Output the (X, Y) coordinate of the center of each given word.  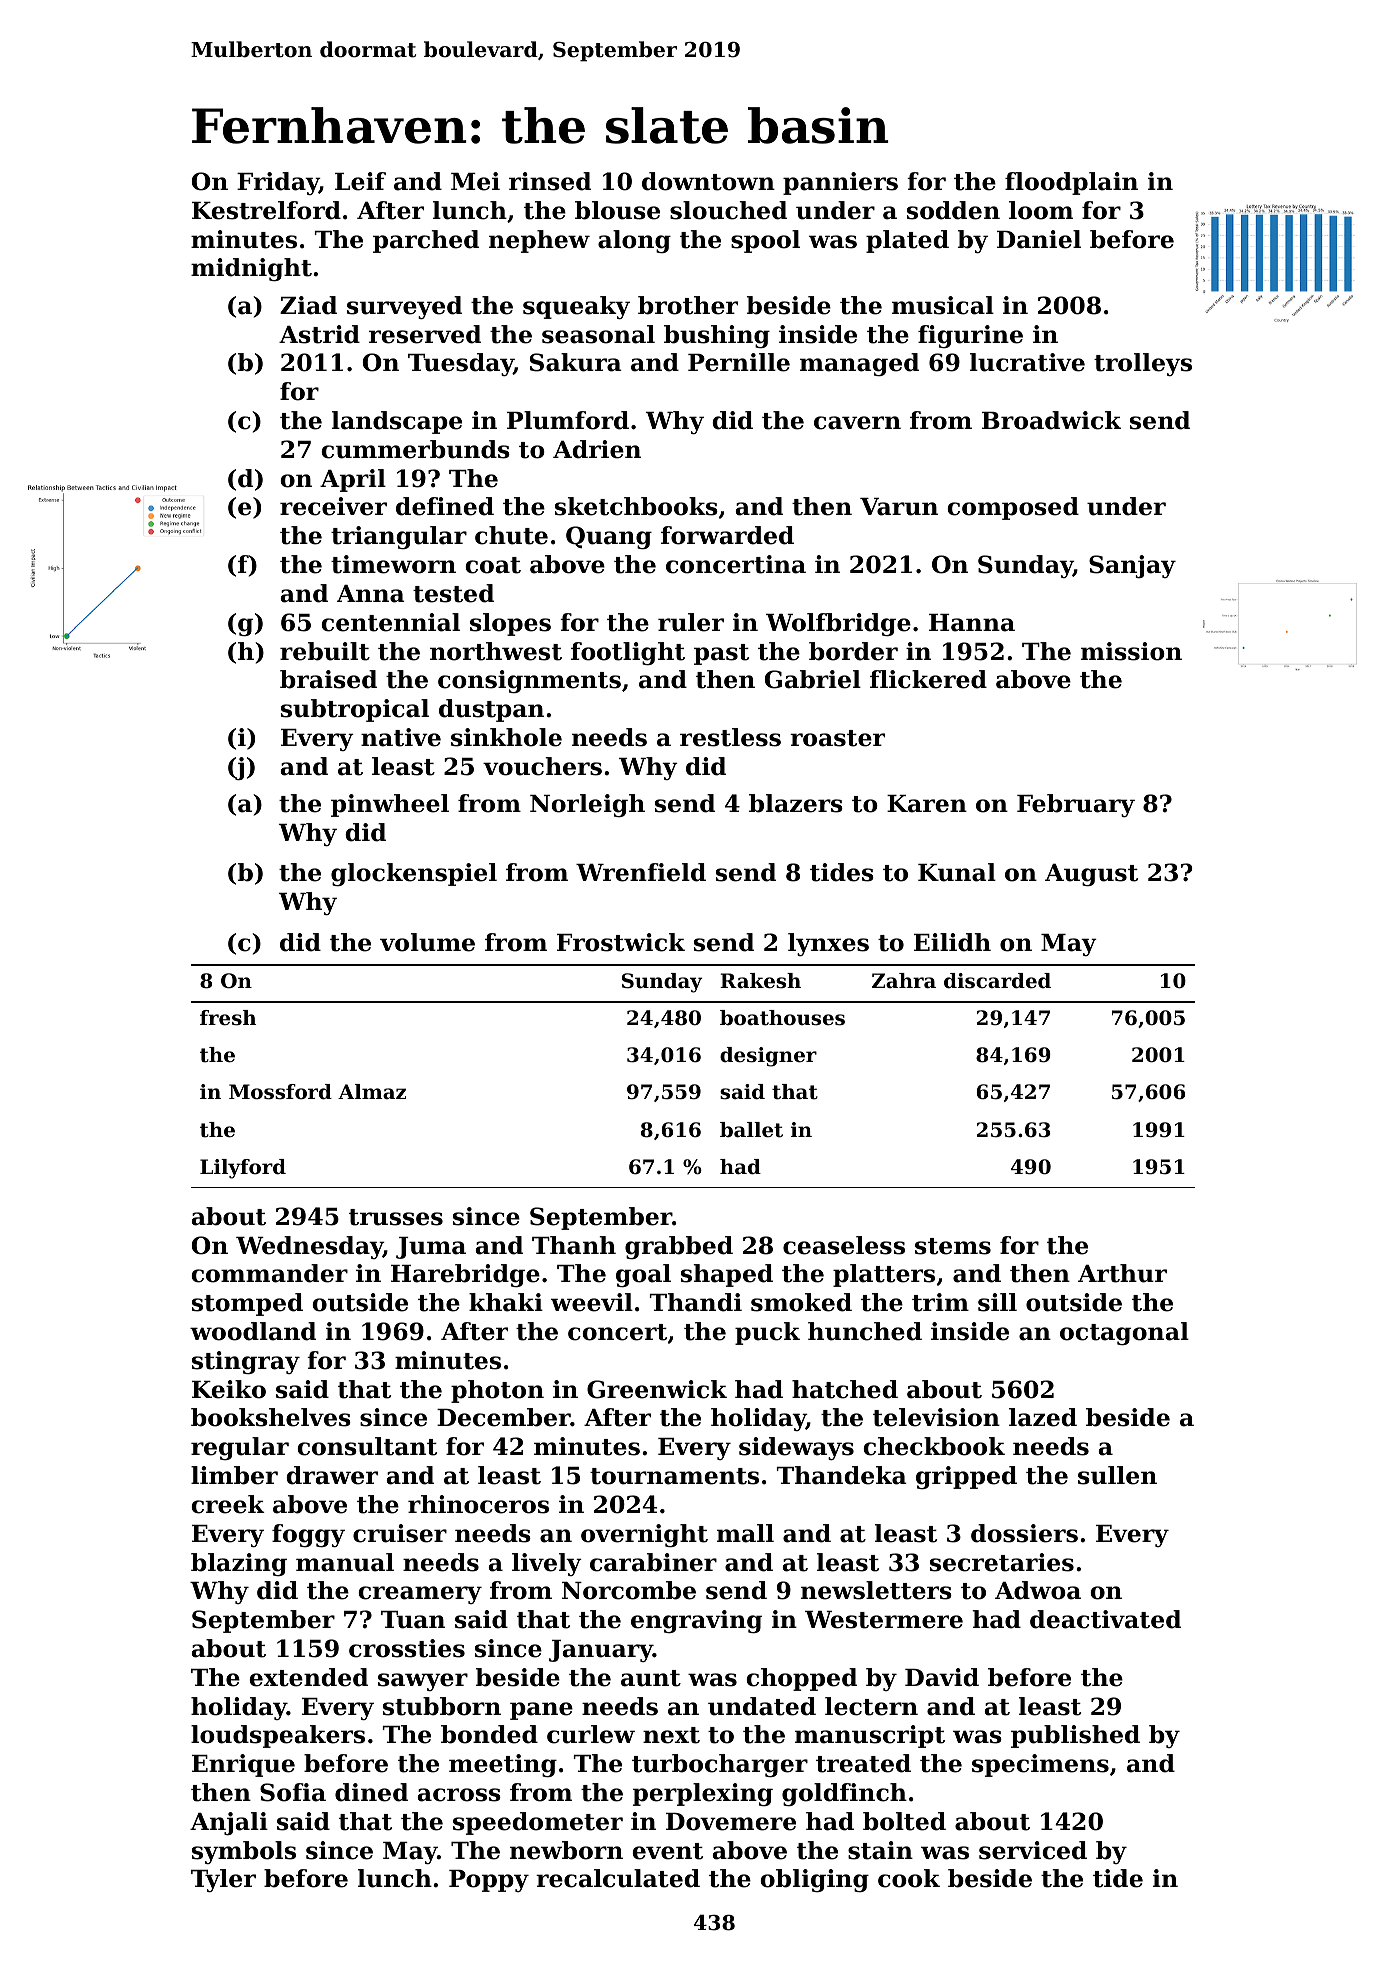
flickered (928, 679)
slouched (728, 210)
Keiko (229, 1389)
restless (730, 737)
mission (1131, 651)
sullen (1117, 1475)
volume (427, 942)
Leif (360, 181)
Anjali (229, 1823)
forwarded (727, 535)
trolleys (1143, 364)
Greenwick (657, 1389)
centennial (390, 622)
